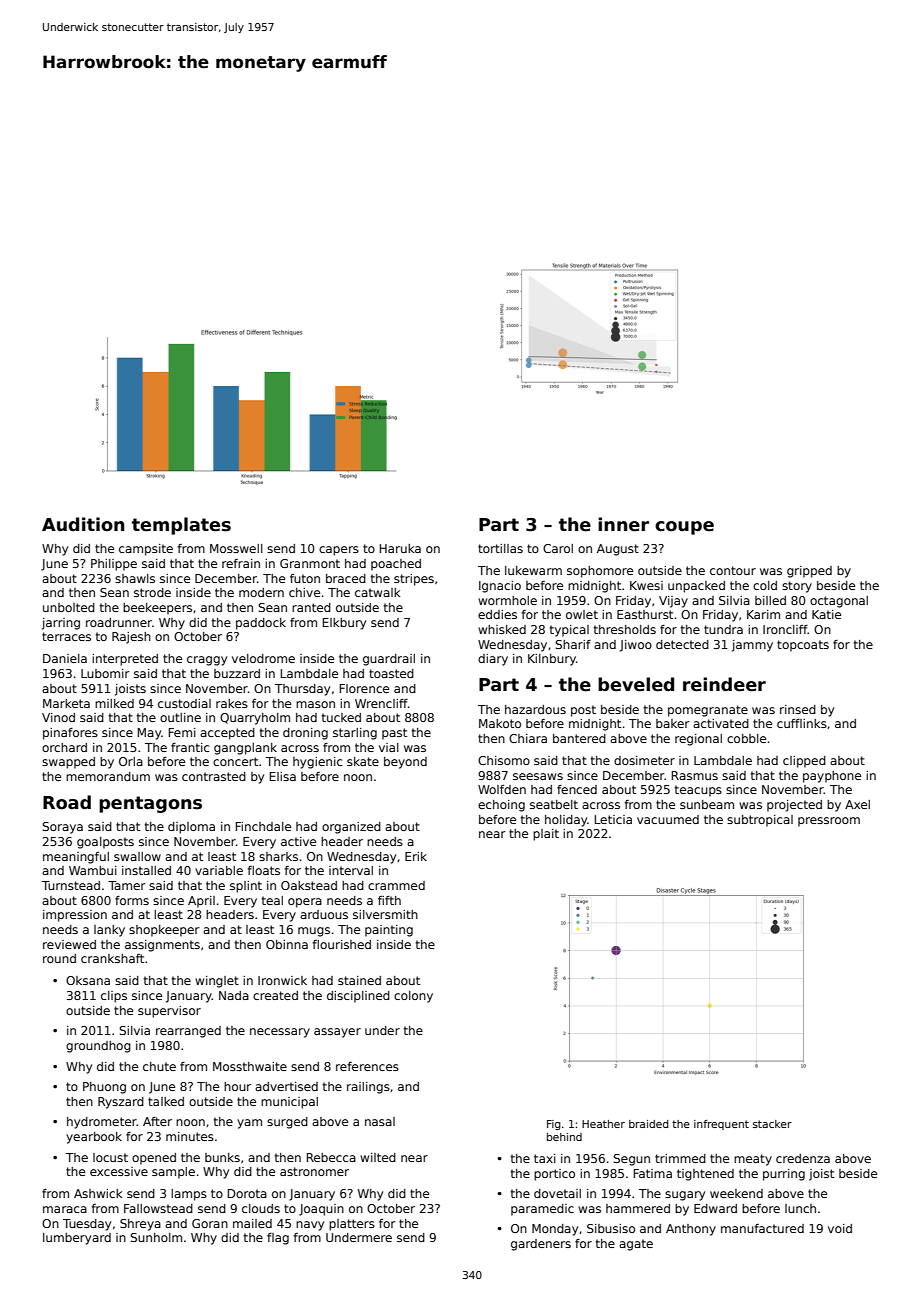 Image resolution: width=924 pixels, height=1308 pixels. I want to click on Audition, so click(83, 524).
